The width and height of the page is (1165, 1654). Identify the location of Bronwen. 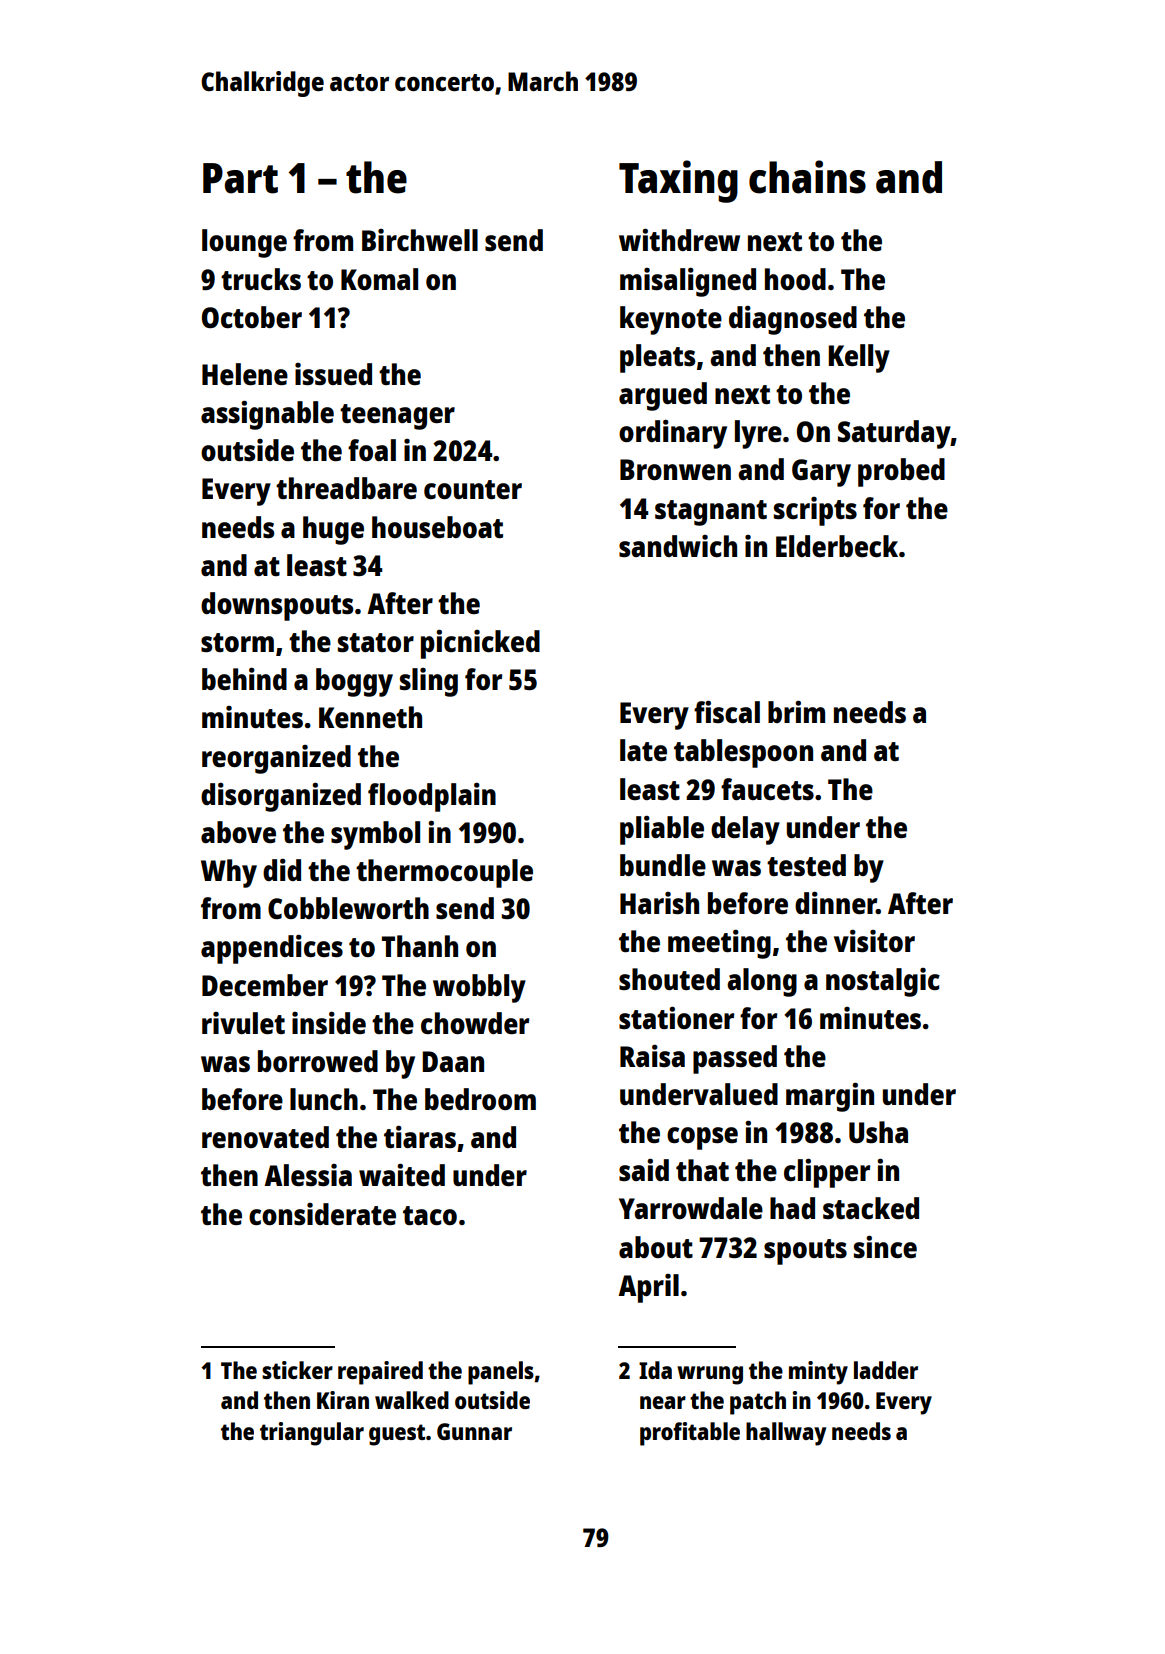
(675, 469).
